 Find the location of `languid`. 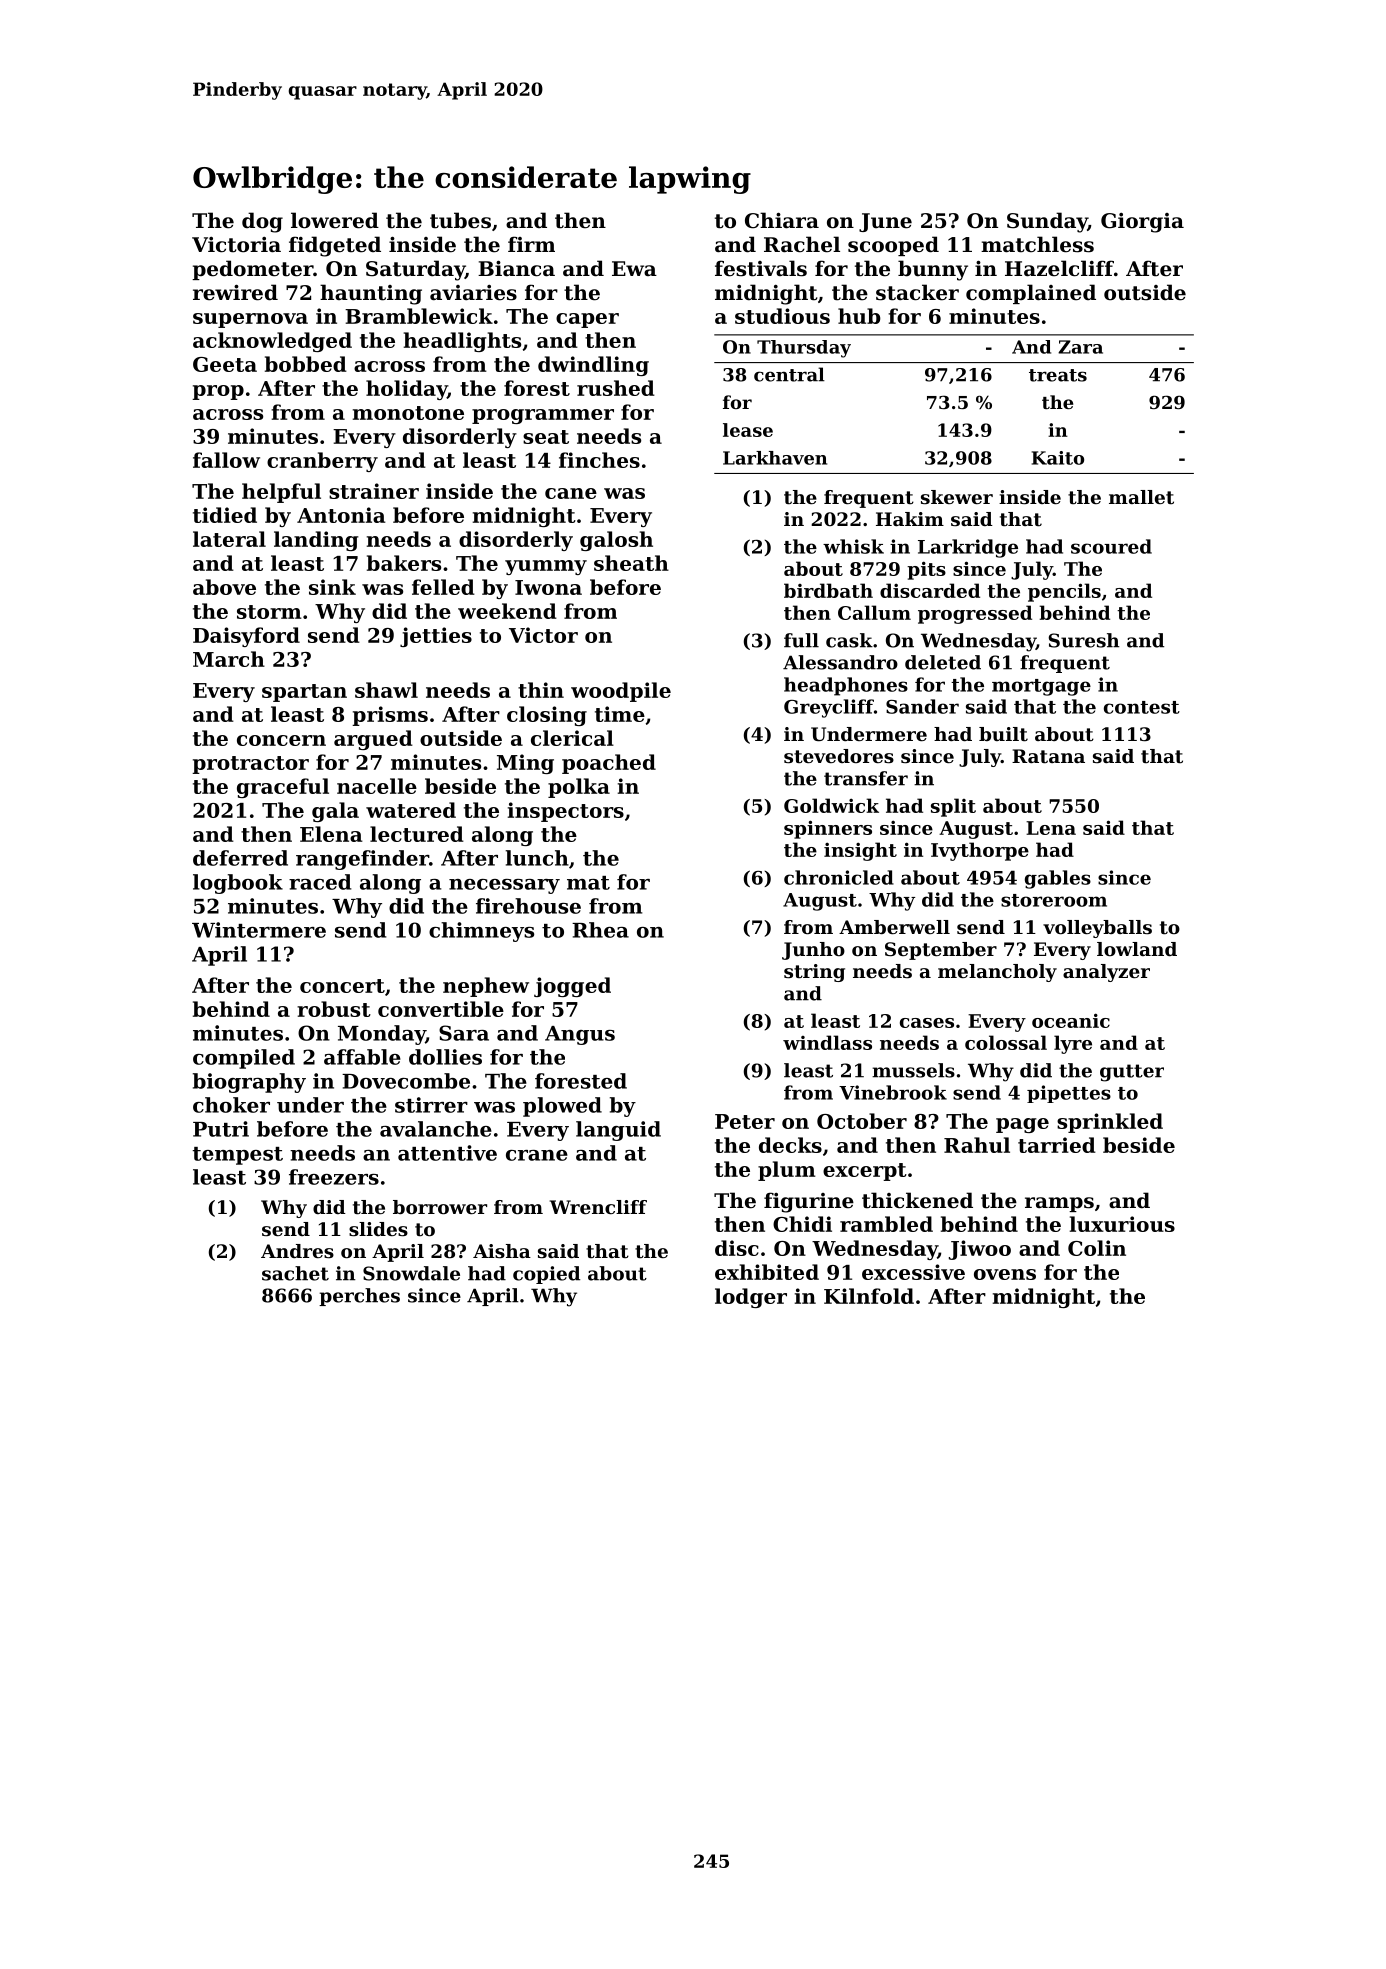

languid is located at coordinates (618, 1131).
